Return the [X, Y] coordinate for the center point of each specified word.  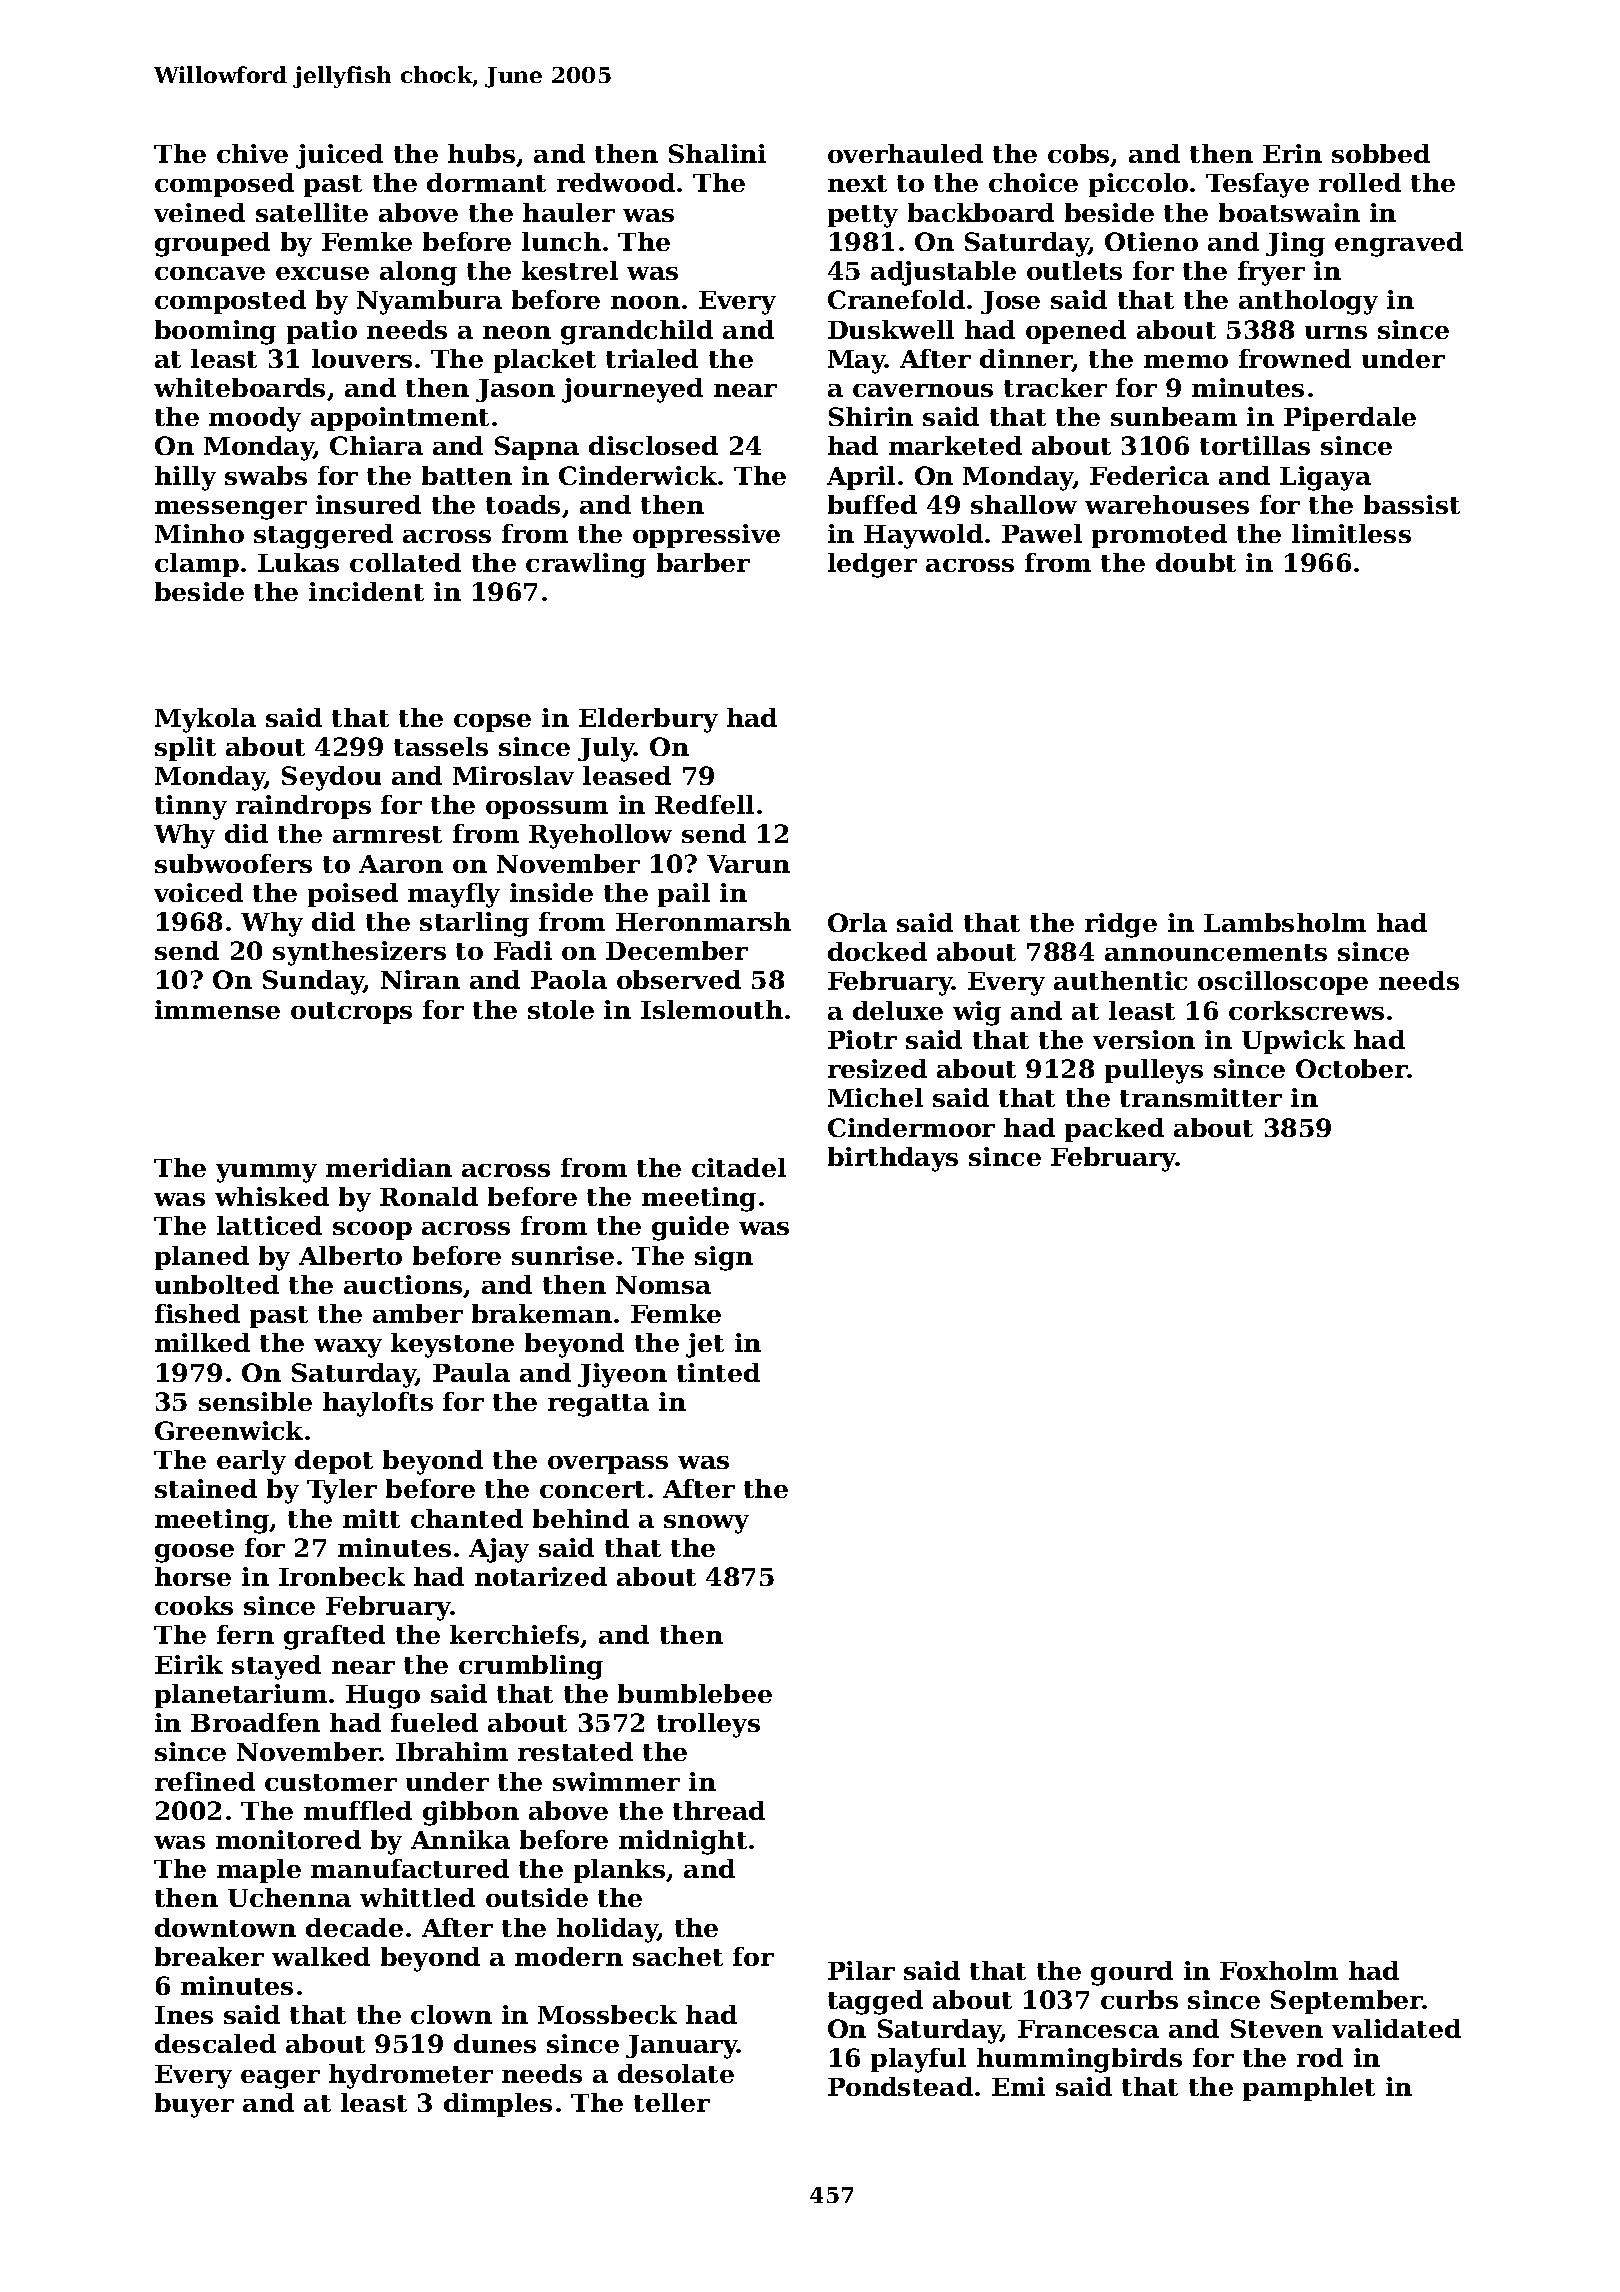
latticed [269, 1225]
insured [368, 504]
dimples [498, 2105]
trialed [652, 358]
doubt [1196, 562]
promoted [1159, 536]
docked [877, 951]
